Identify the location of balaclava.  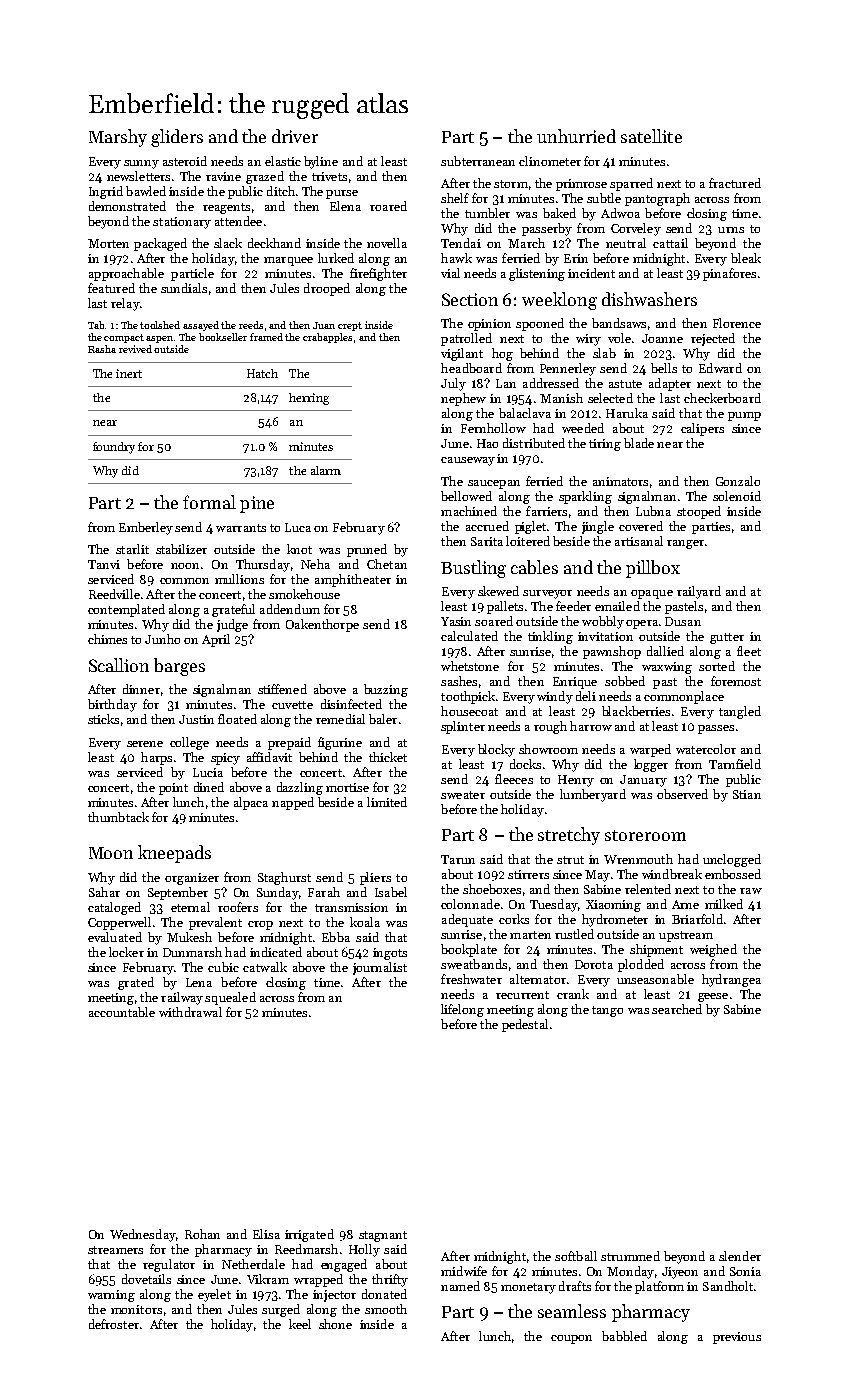
(525, 413).
